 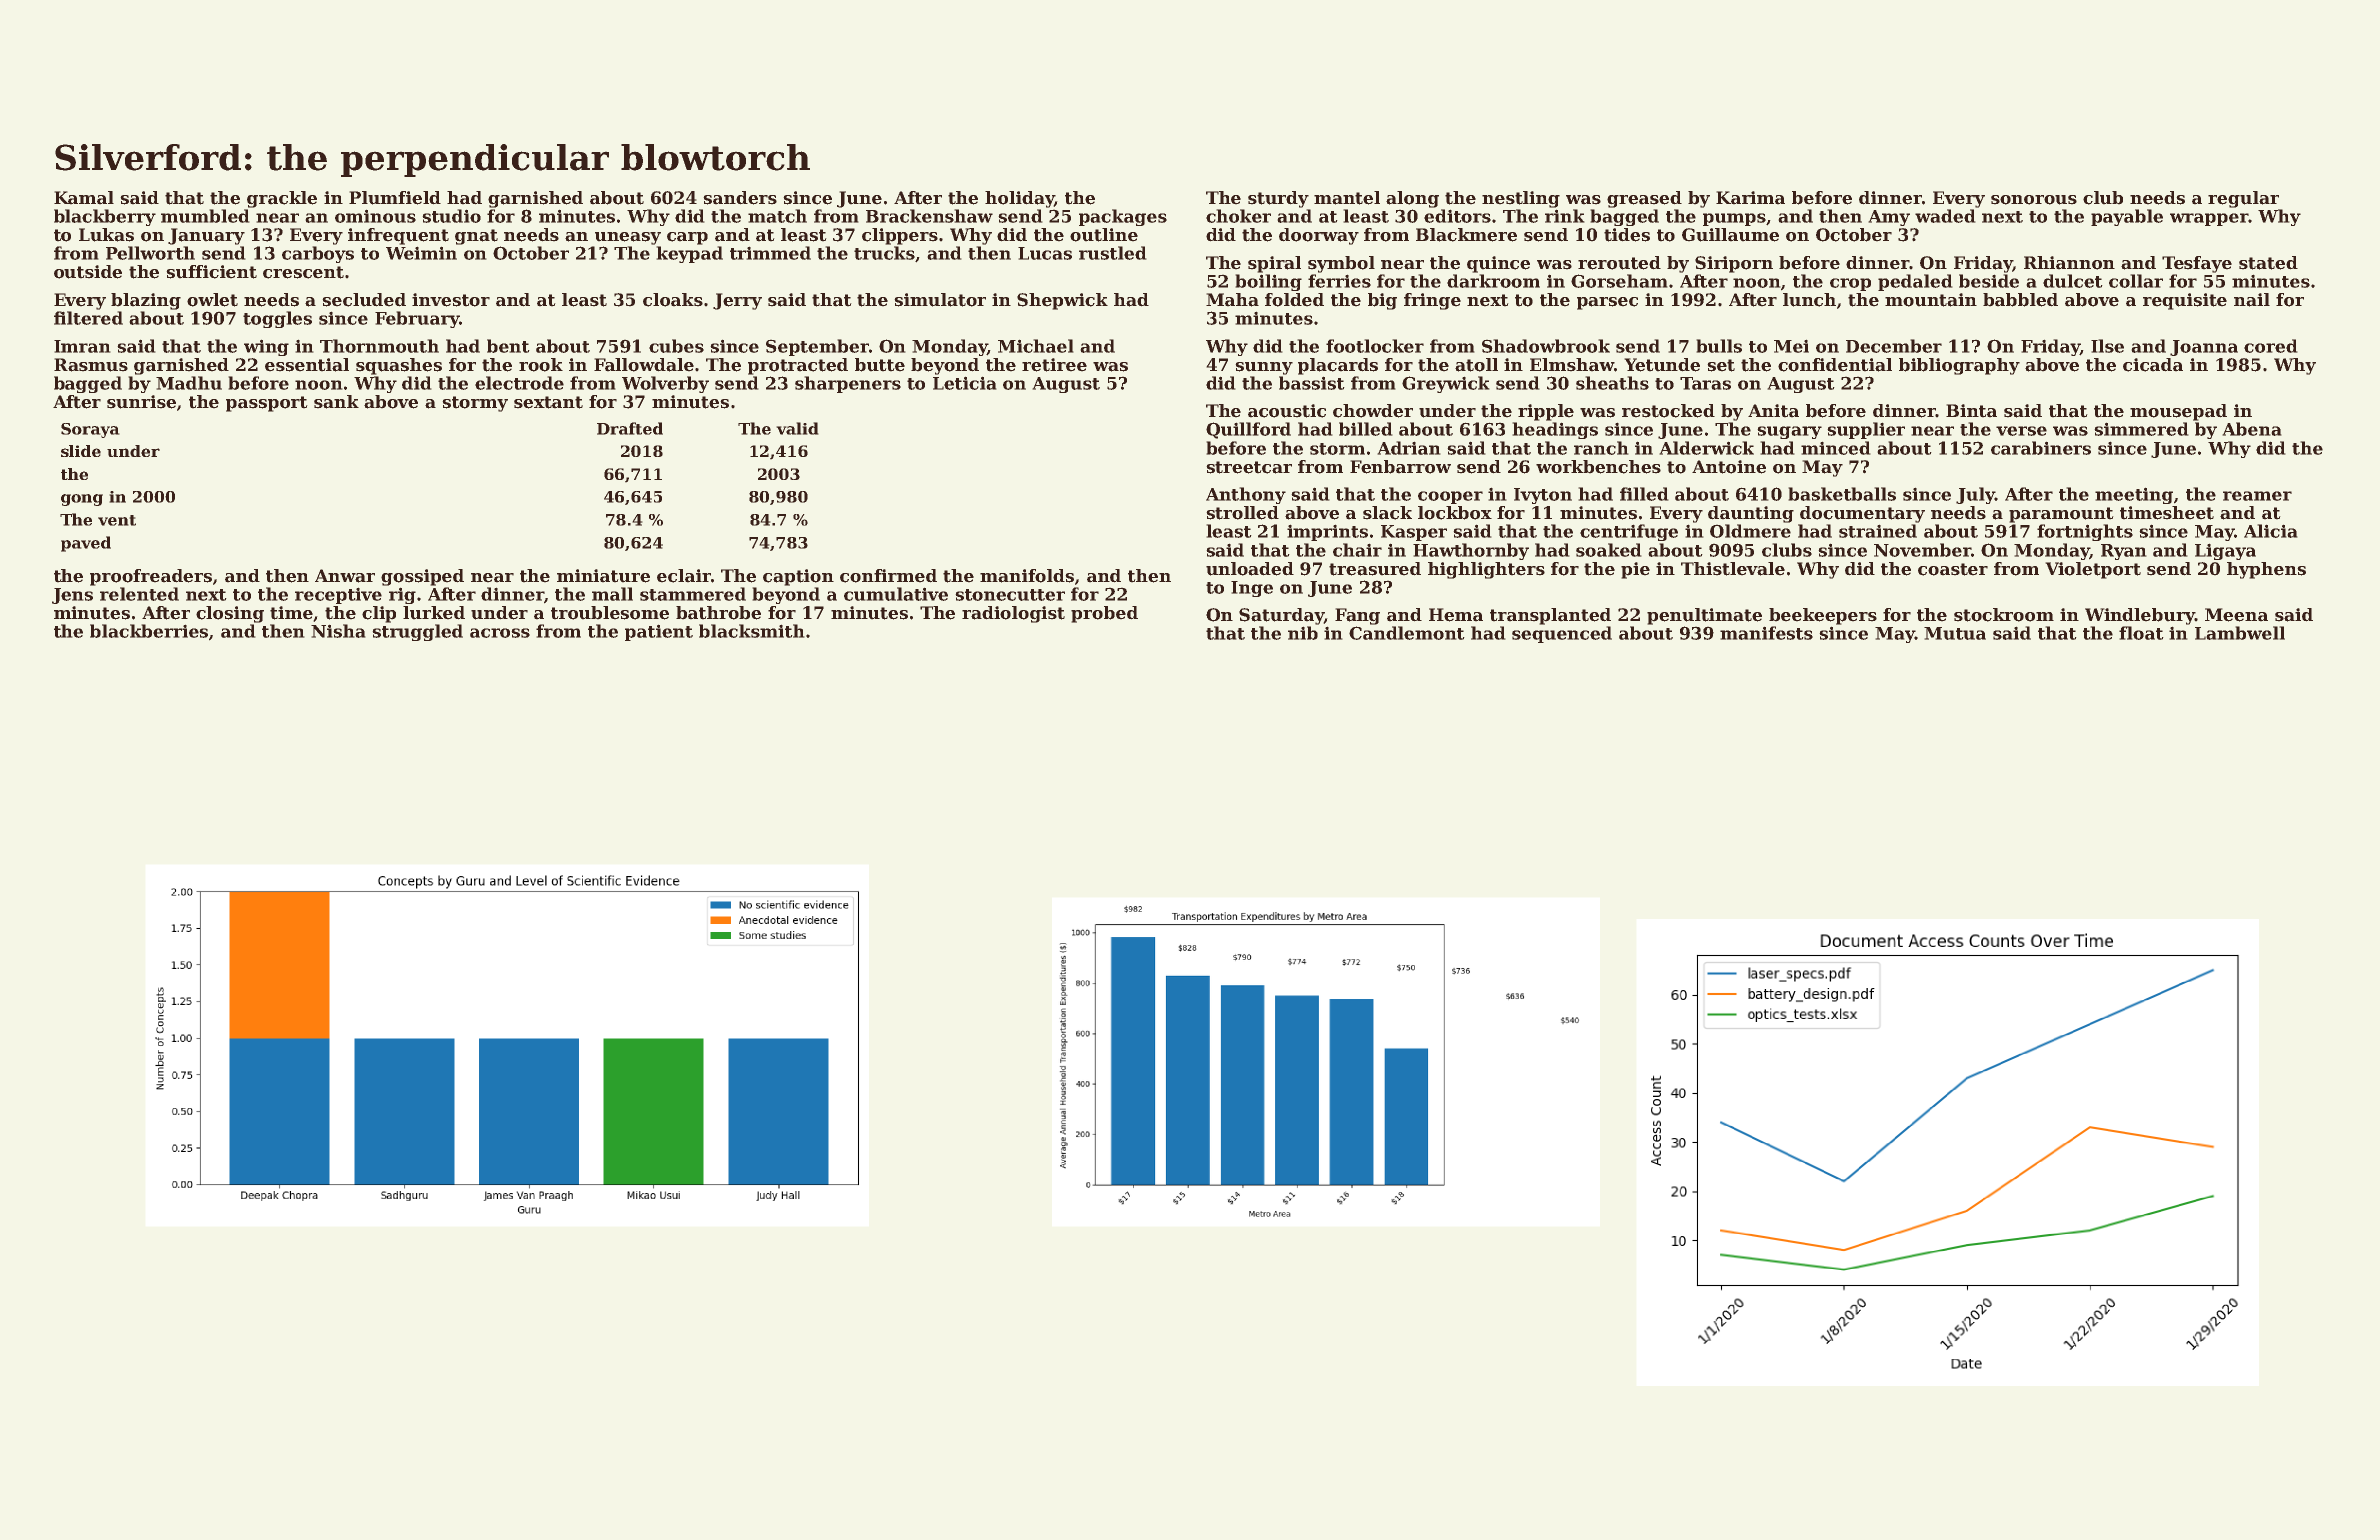 What do you see at coordinates (684, 576) in the document?
I see `eclair` at bounding box center [684, 576].
